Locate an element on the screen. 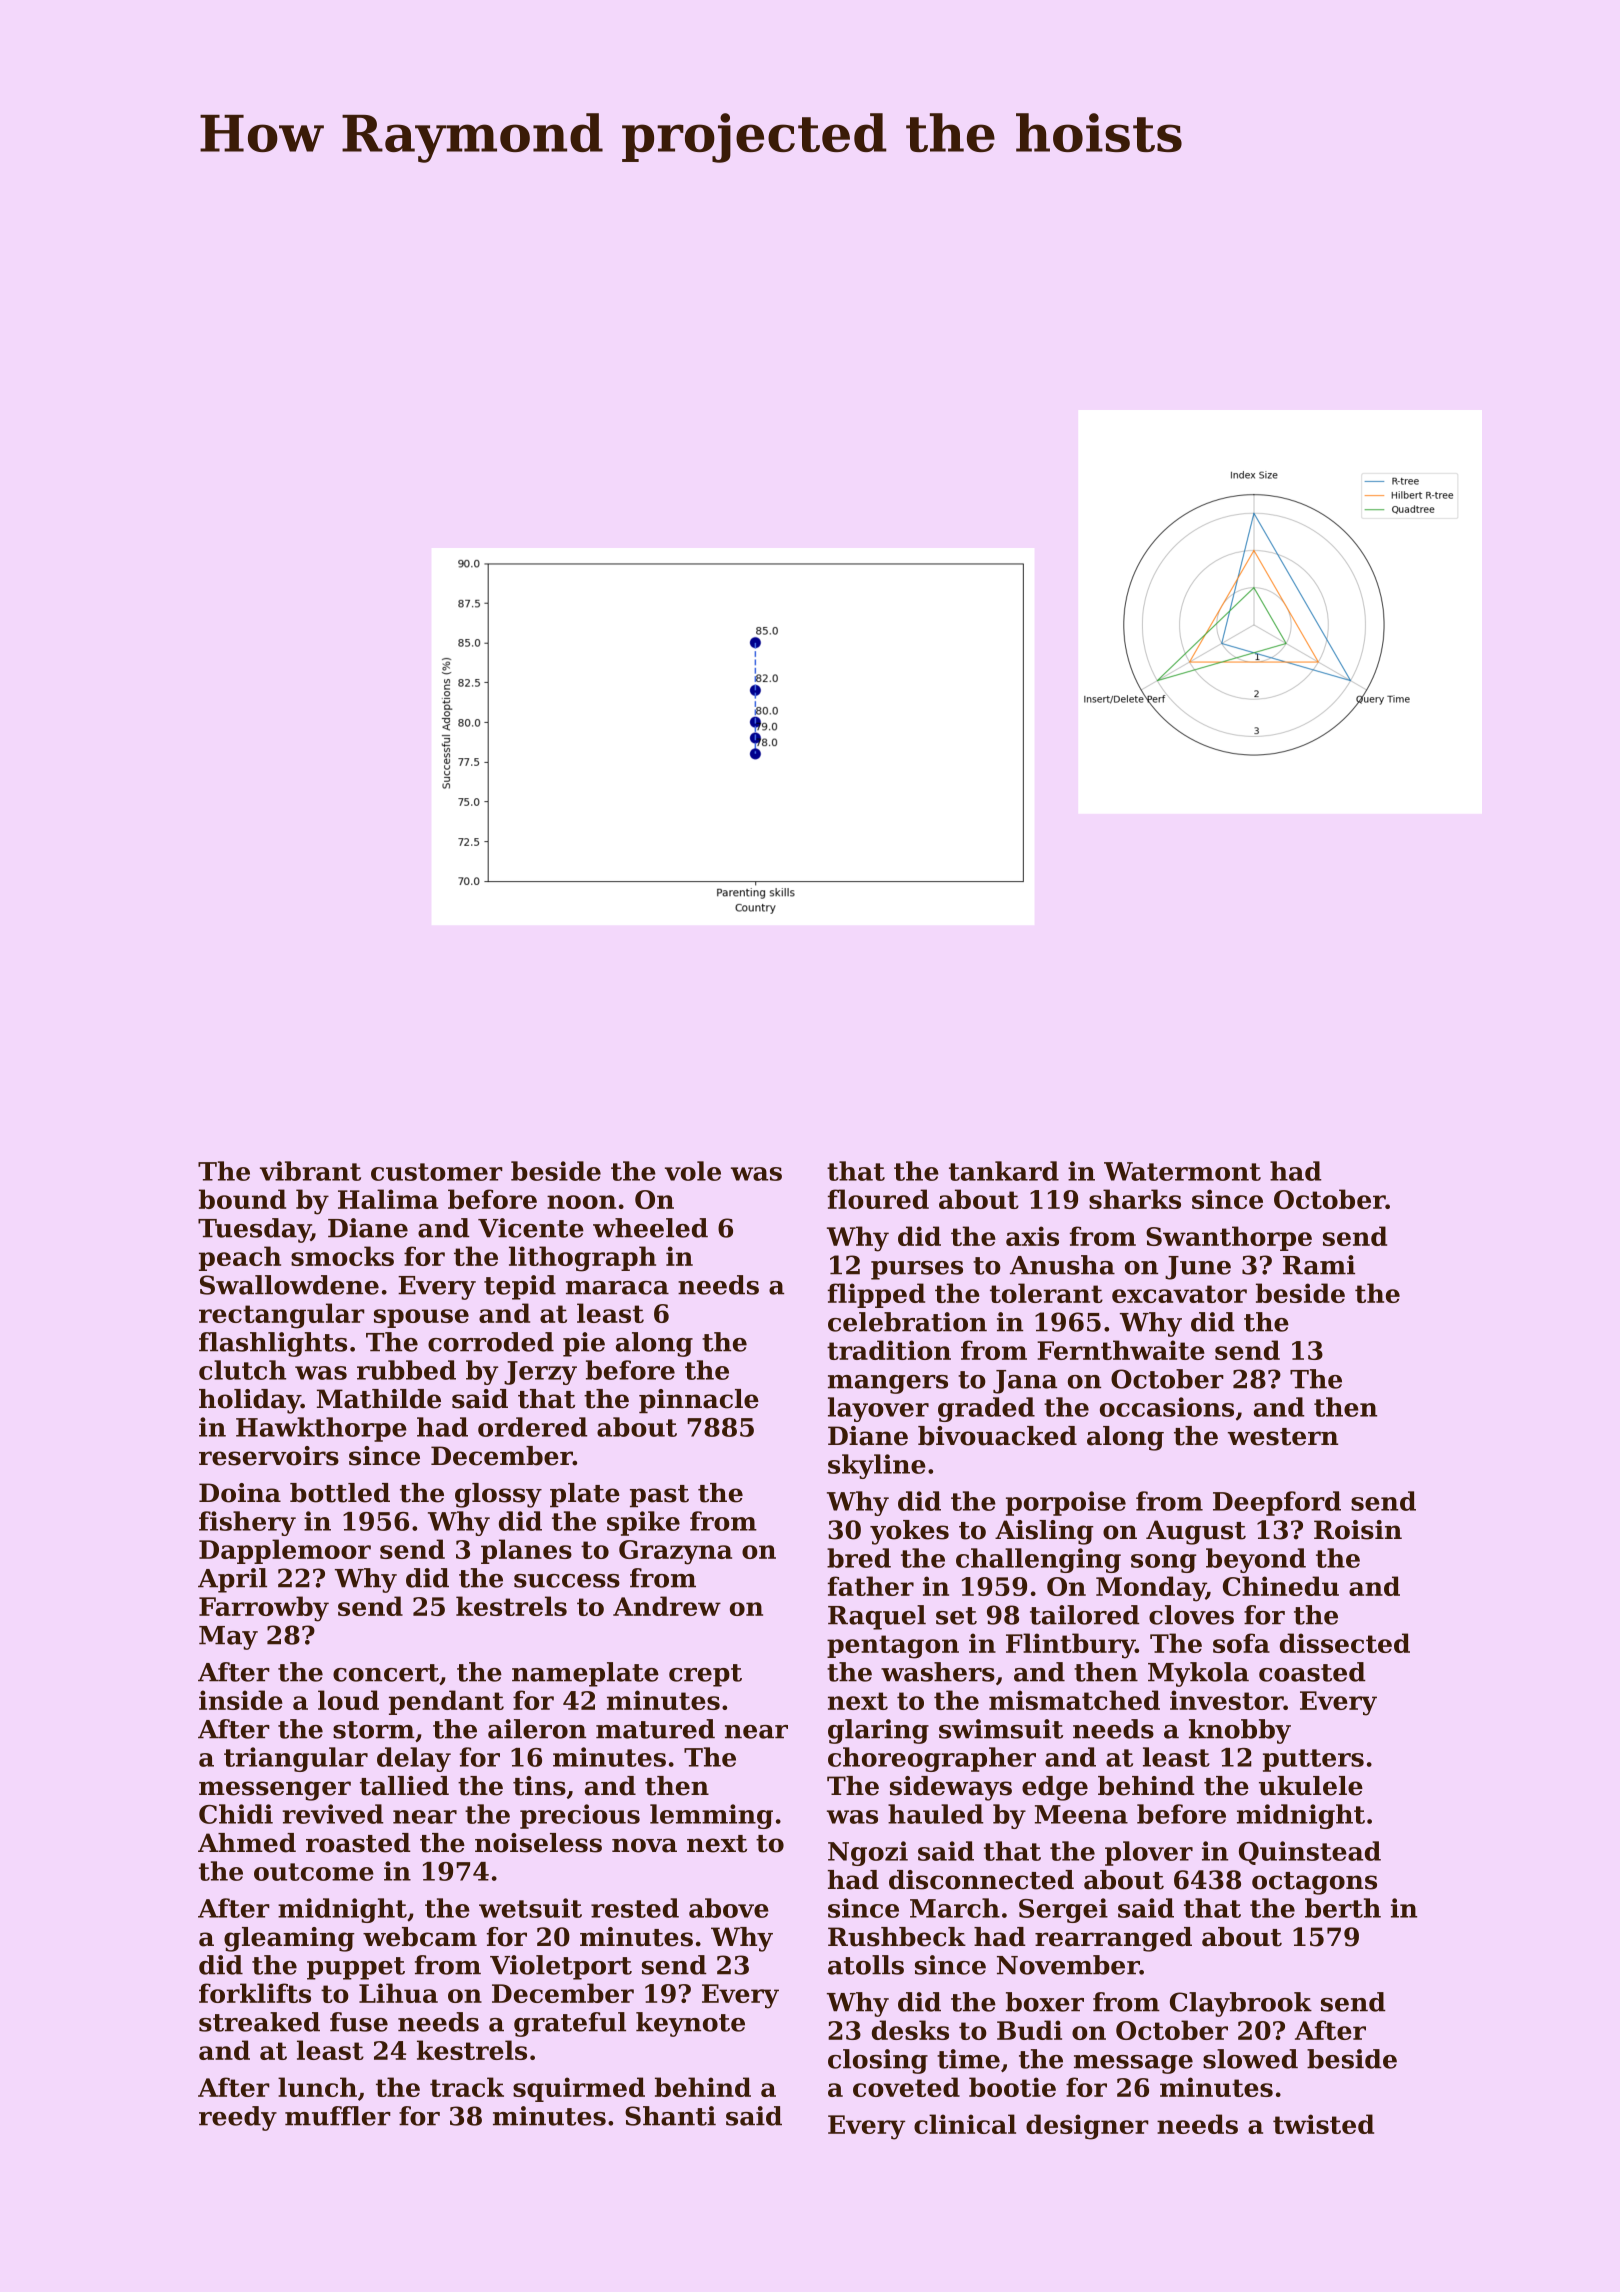 This screenshot has height=2292, width=1620. vole is located at coordinates (693, 1171).
